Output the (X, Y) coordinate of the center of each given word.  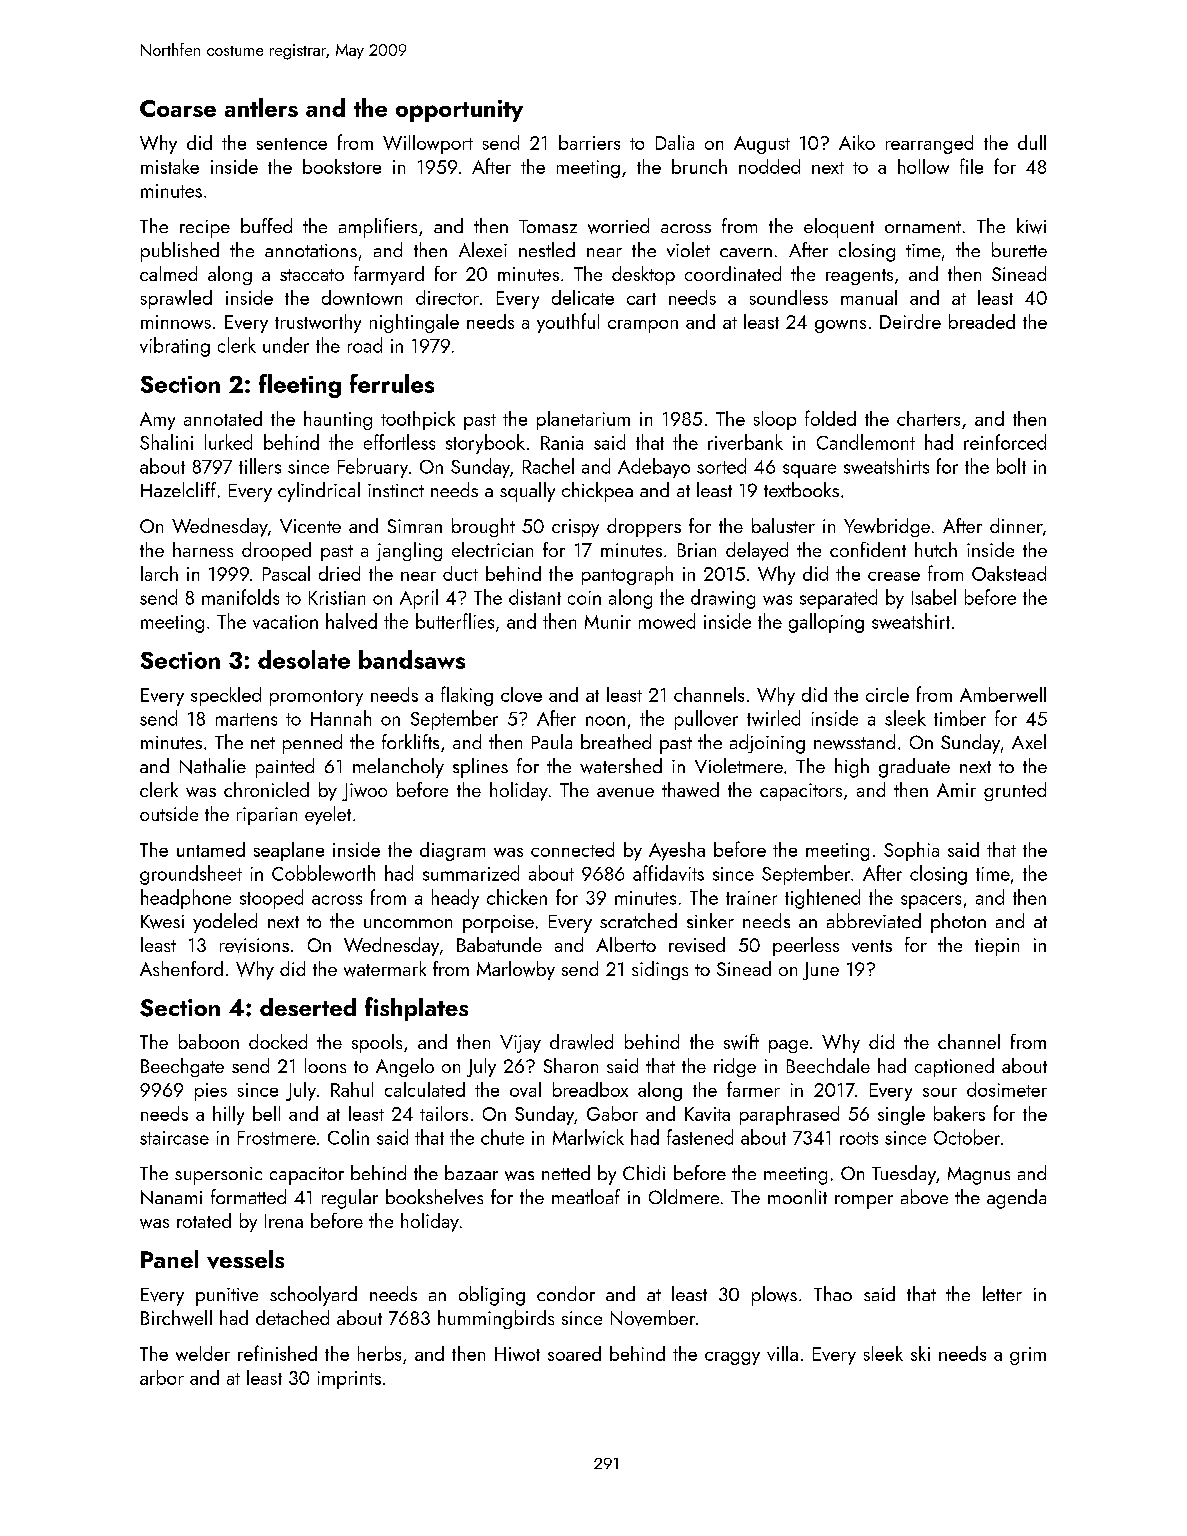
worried (618, 226)
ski (920, 1353)
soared (574, 1353)
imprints (349, 1380)
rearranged (929, 144)
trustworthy (318, 323)
